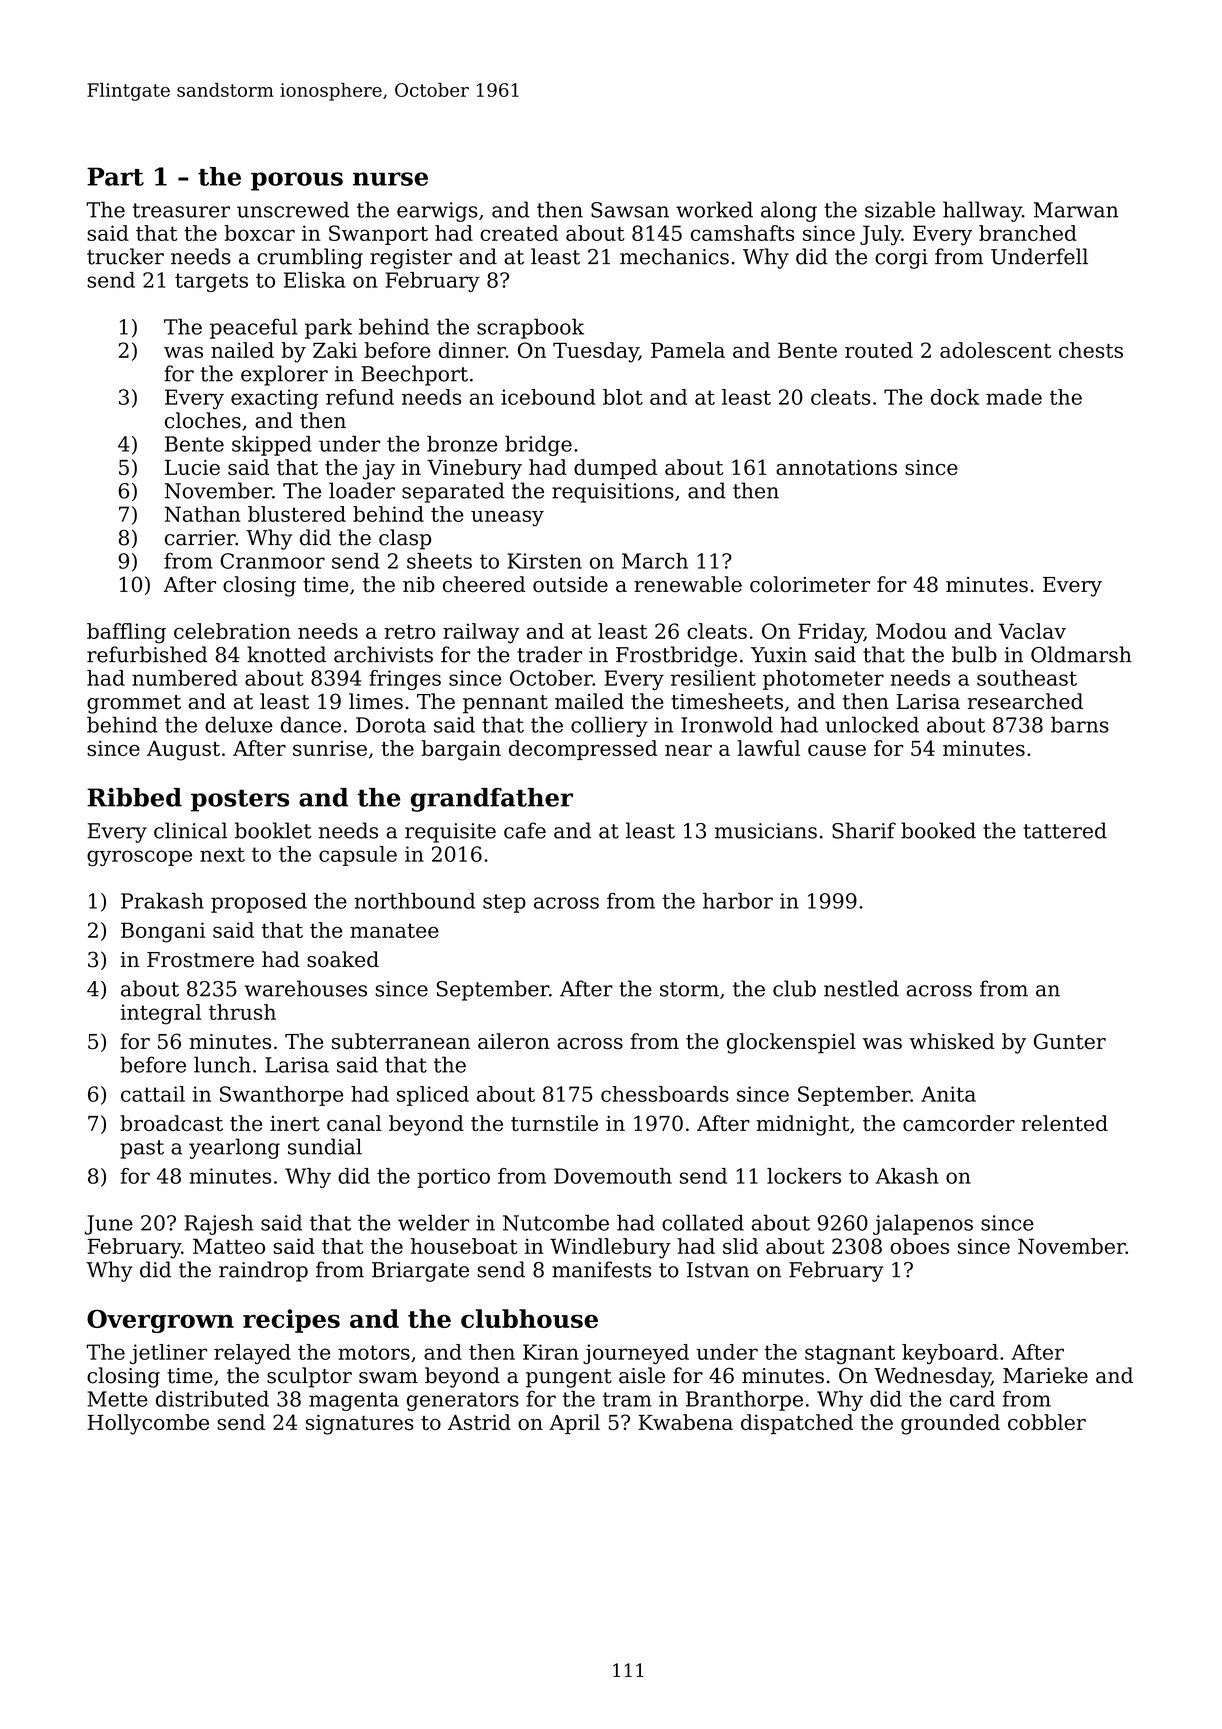 This page has height=1729, width=1222. What do you see at coordinates (263, 1271) in the page?
I see `raindrop` at bounding box center [263, 1271].
